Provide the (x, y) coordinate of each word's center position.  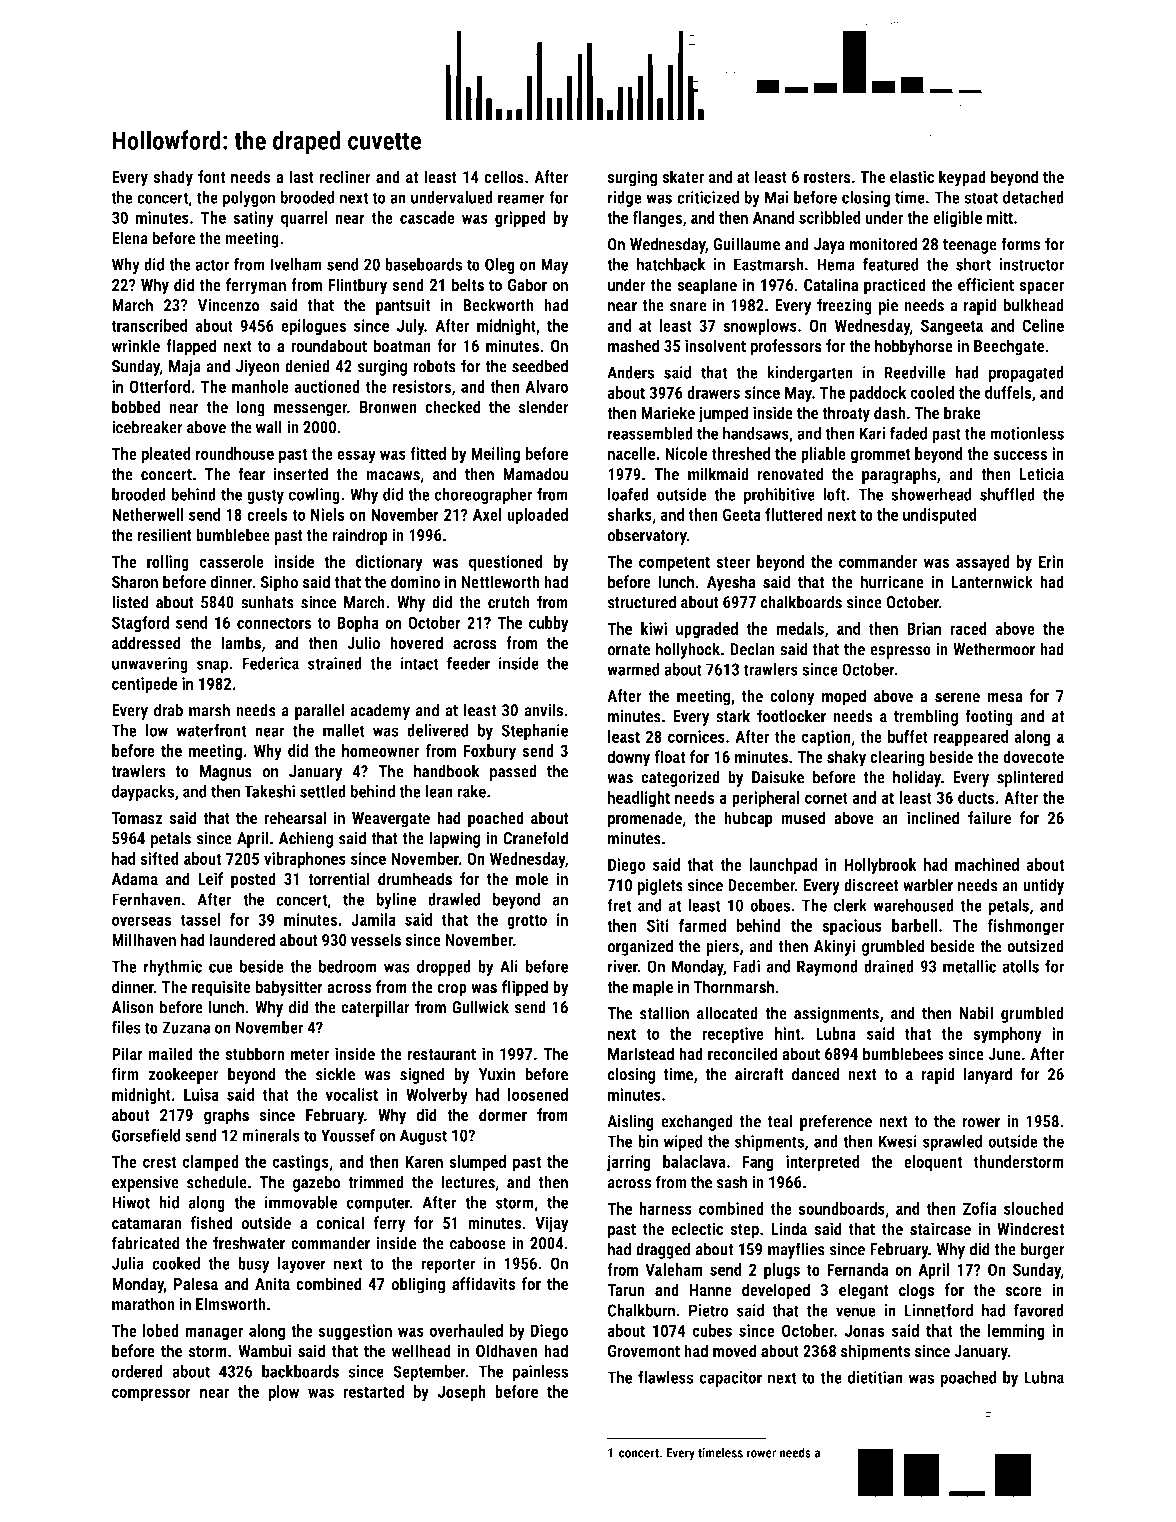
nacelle (631, 453)
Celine (1043, 325)
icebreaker (147, 427)
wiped (683, 1143)
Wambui (264, 1351)
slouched (1034, 1208)
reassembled (650, 433)
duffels (1008, 392)
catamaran (147, 1224)
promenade (645, 819)
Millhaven (144, 940)
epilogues (313, 327)
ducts (976, 797)
